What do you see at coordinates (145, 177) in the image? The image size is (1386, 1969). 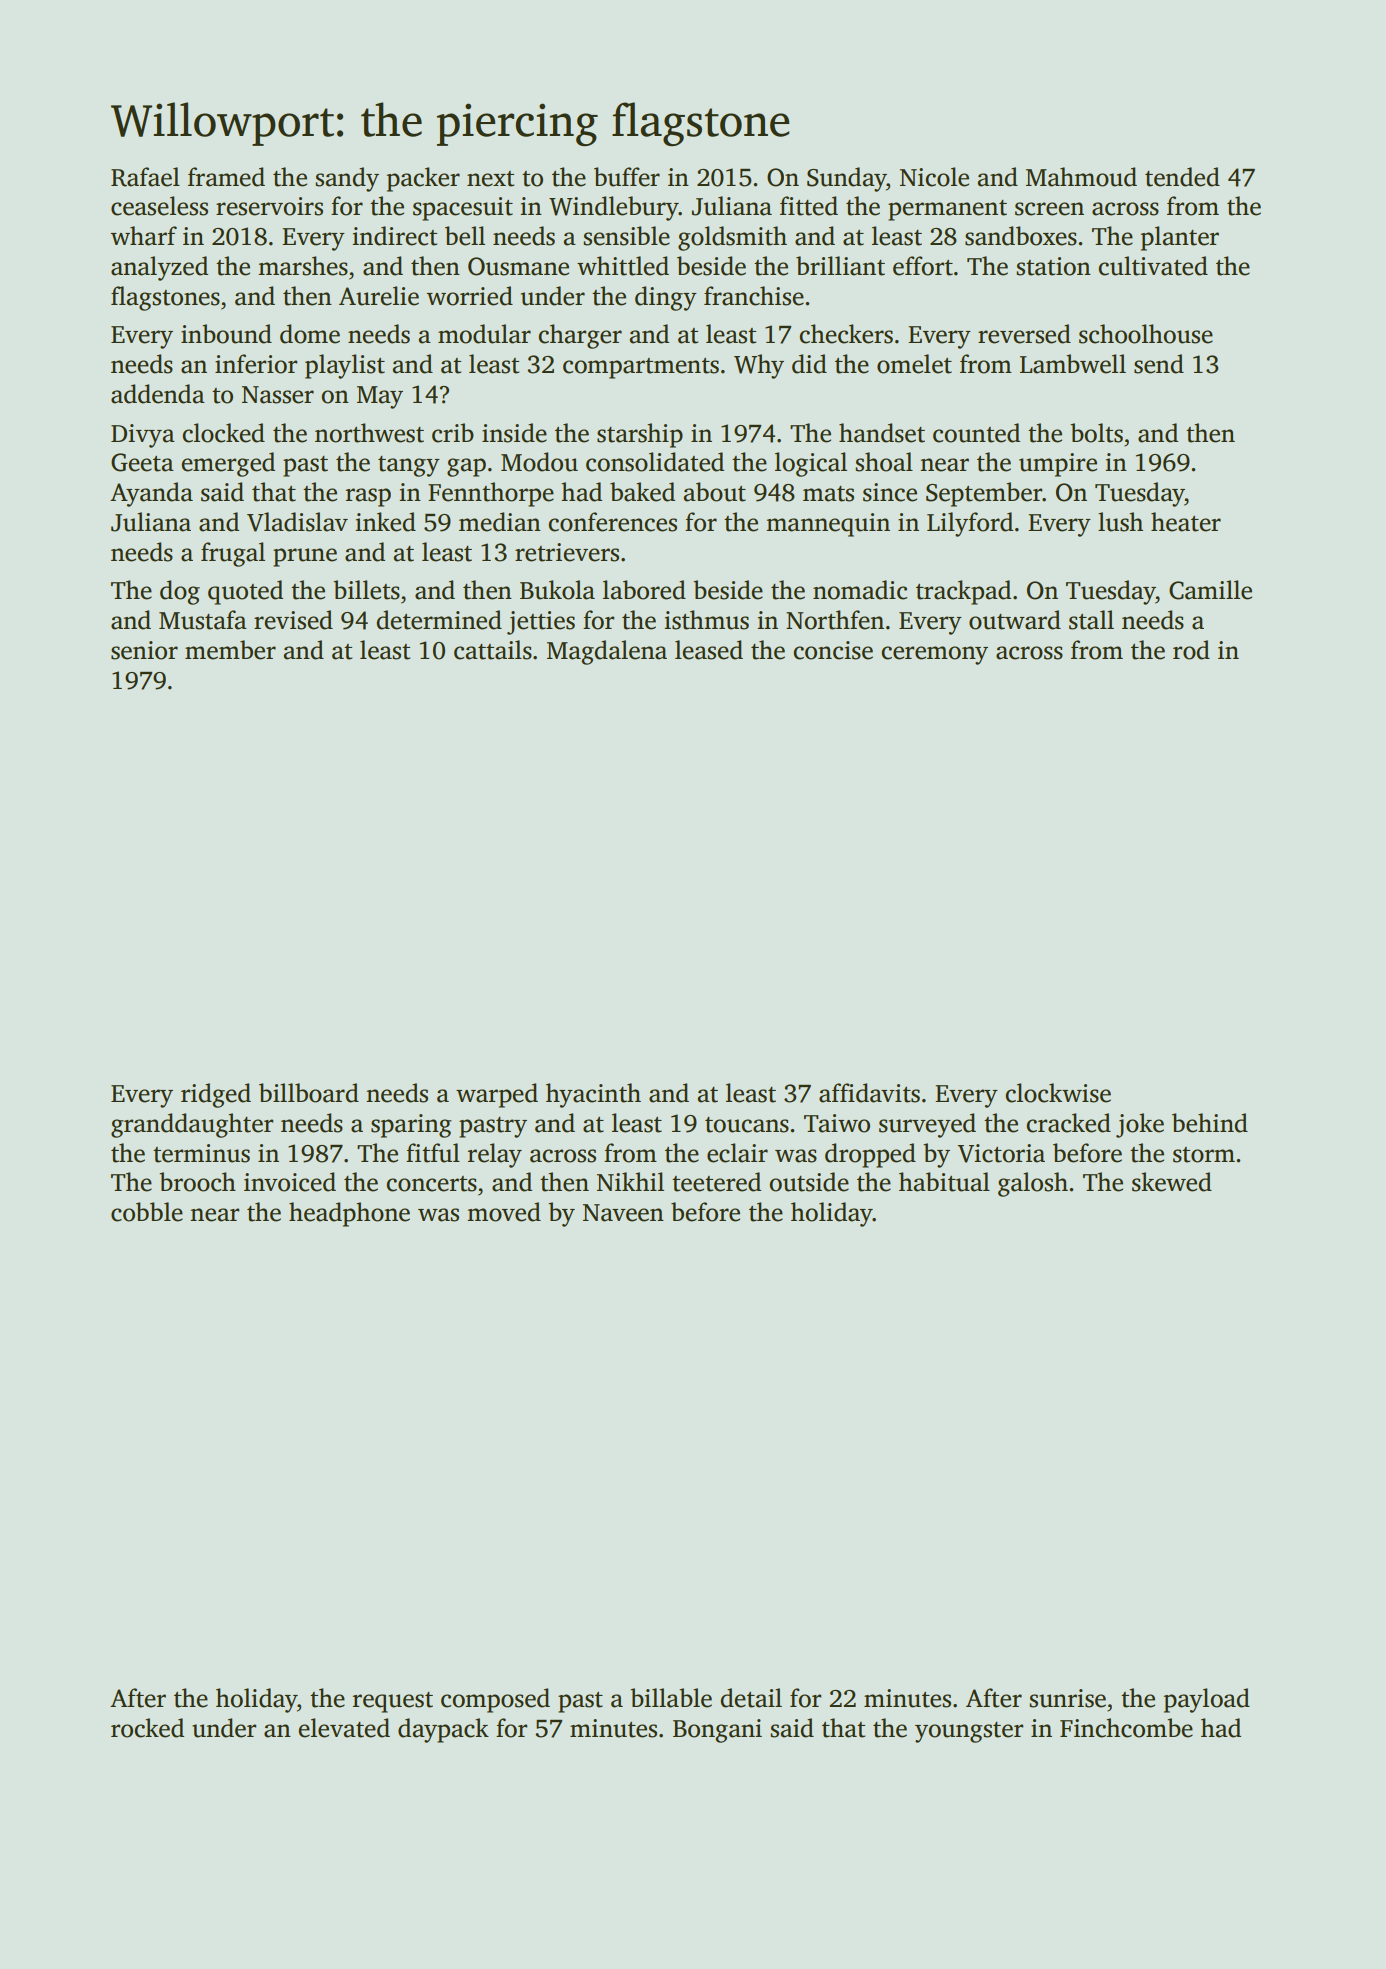 I see `Rafael` at bounding box center [145, 177].
